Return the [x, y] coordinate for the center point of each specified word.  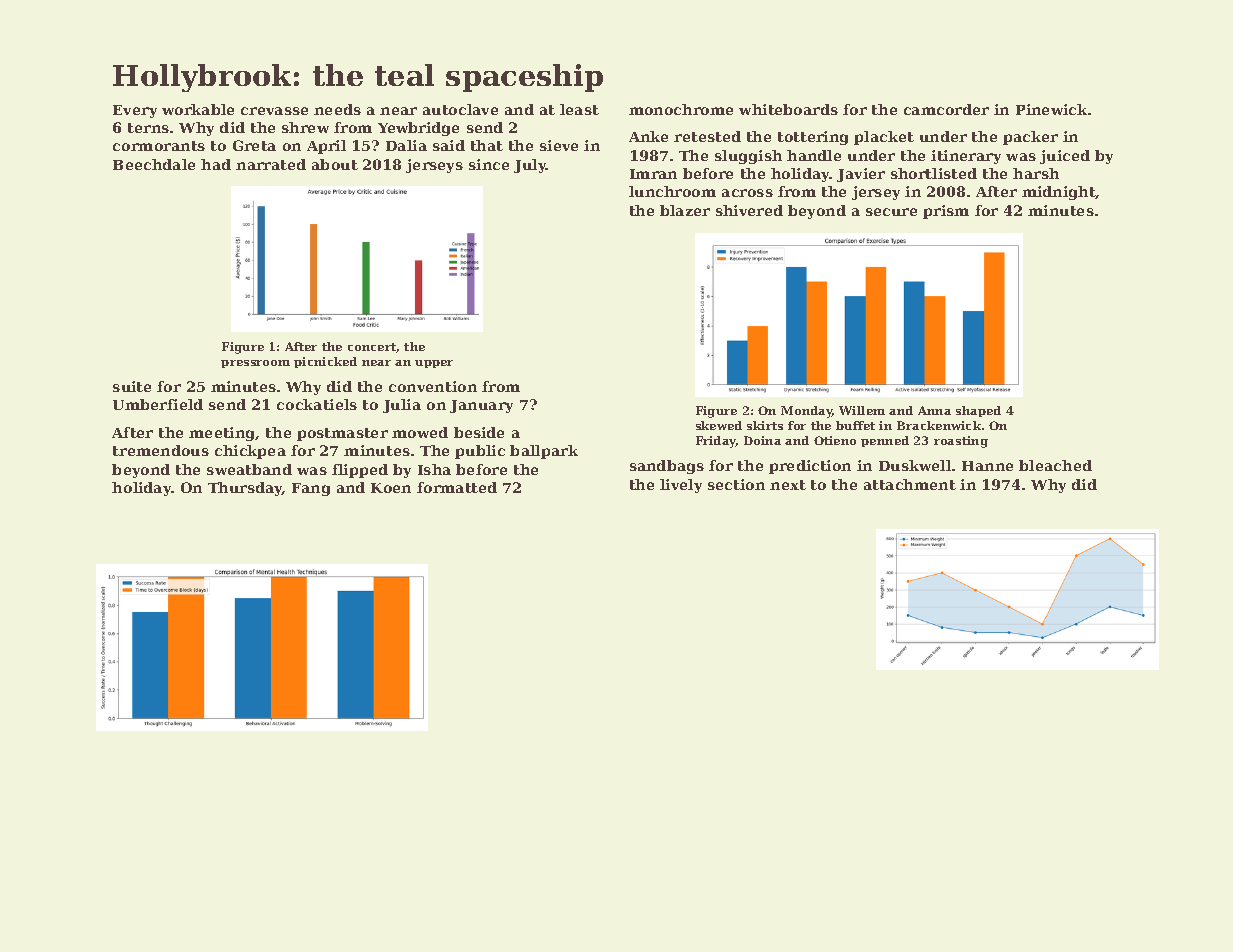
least [579, 109]
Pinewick [1051, 109]
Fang [311, 489]
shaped [978, 411]
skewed [719, 425]
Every [135, 111]
